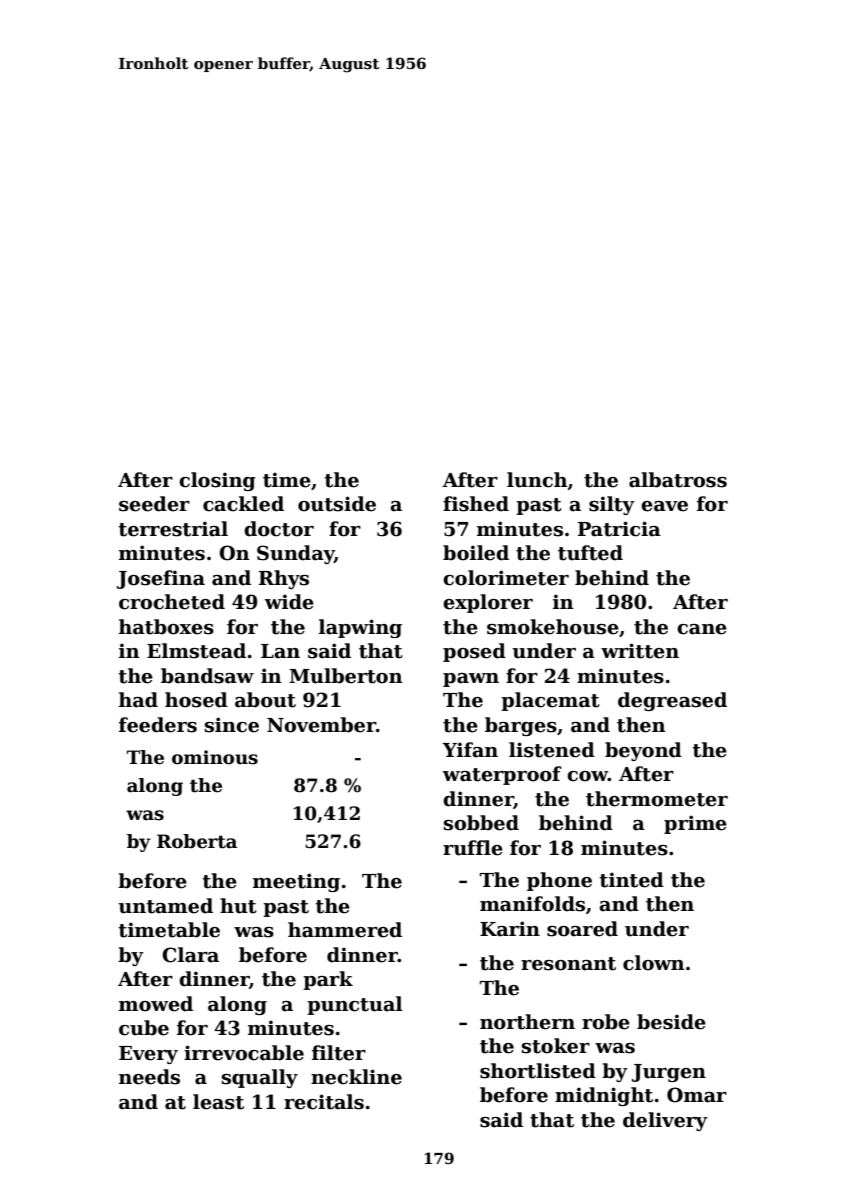 The width and height of the screenshot is (846, 1201). What do you see at coordinates (587, 776) in the screenshot?
I see `cow` at bounding box center [587, 776].
